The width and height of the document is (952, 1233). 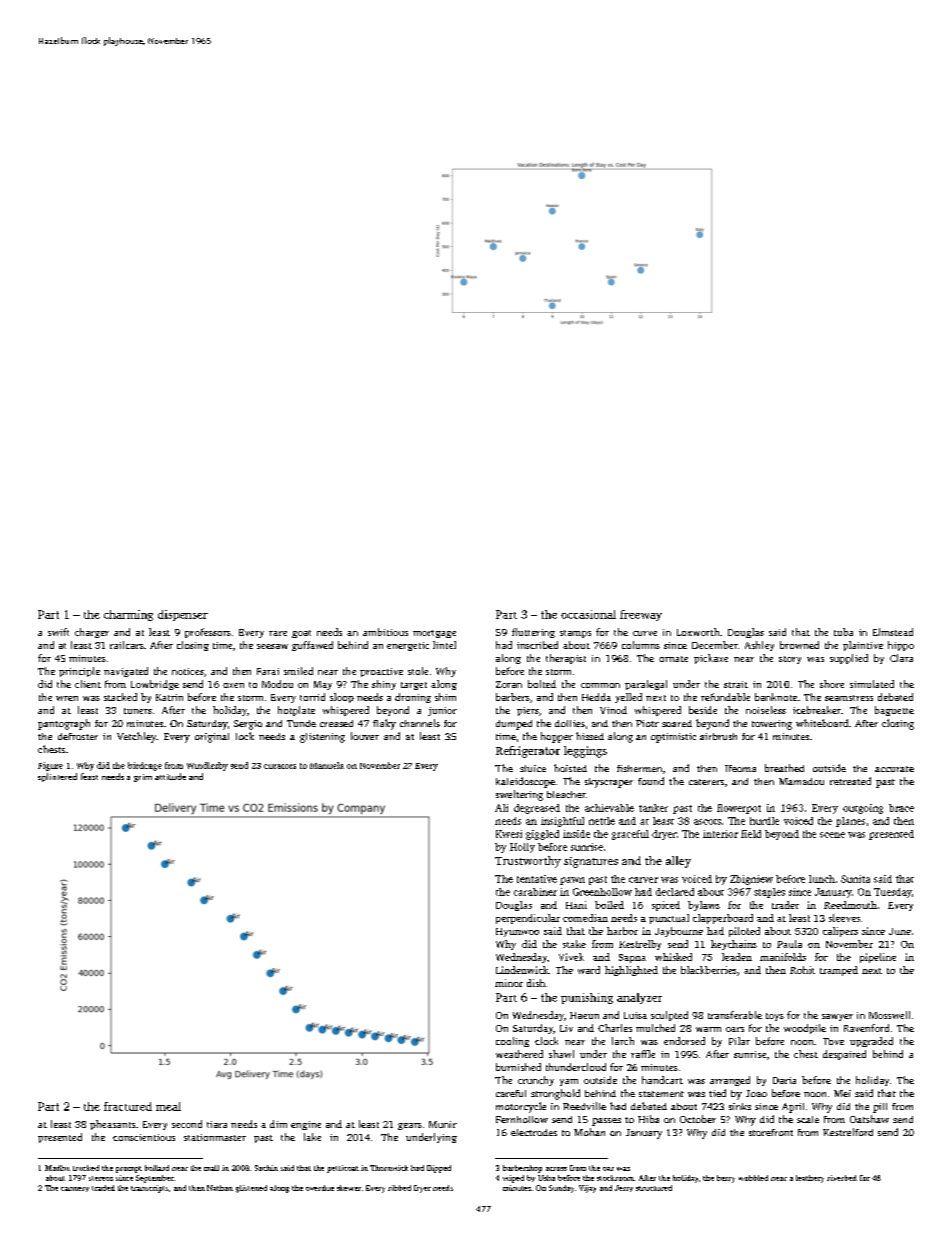 What do you see at coordinates (528, 919) in the document?
I see `perpendicular` at bounding box center [528, 919].
